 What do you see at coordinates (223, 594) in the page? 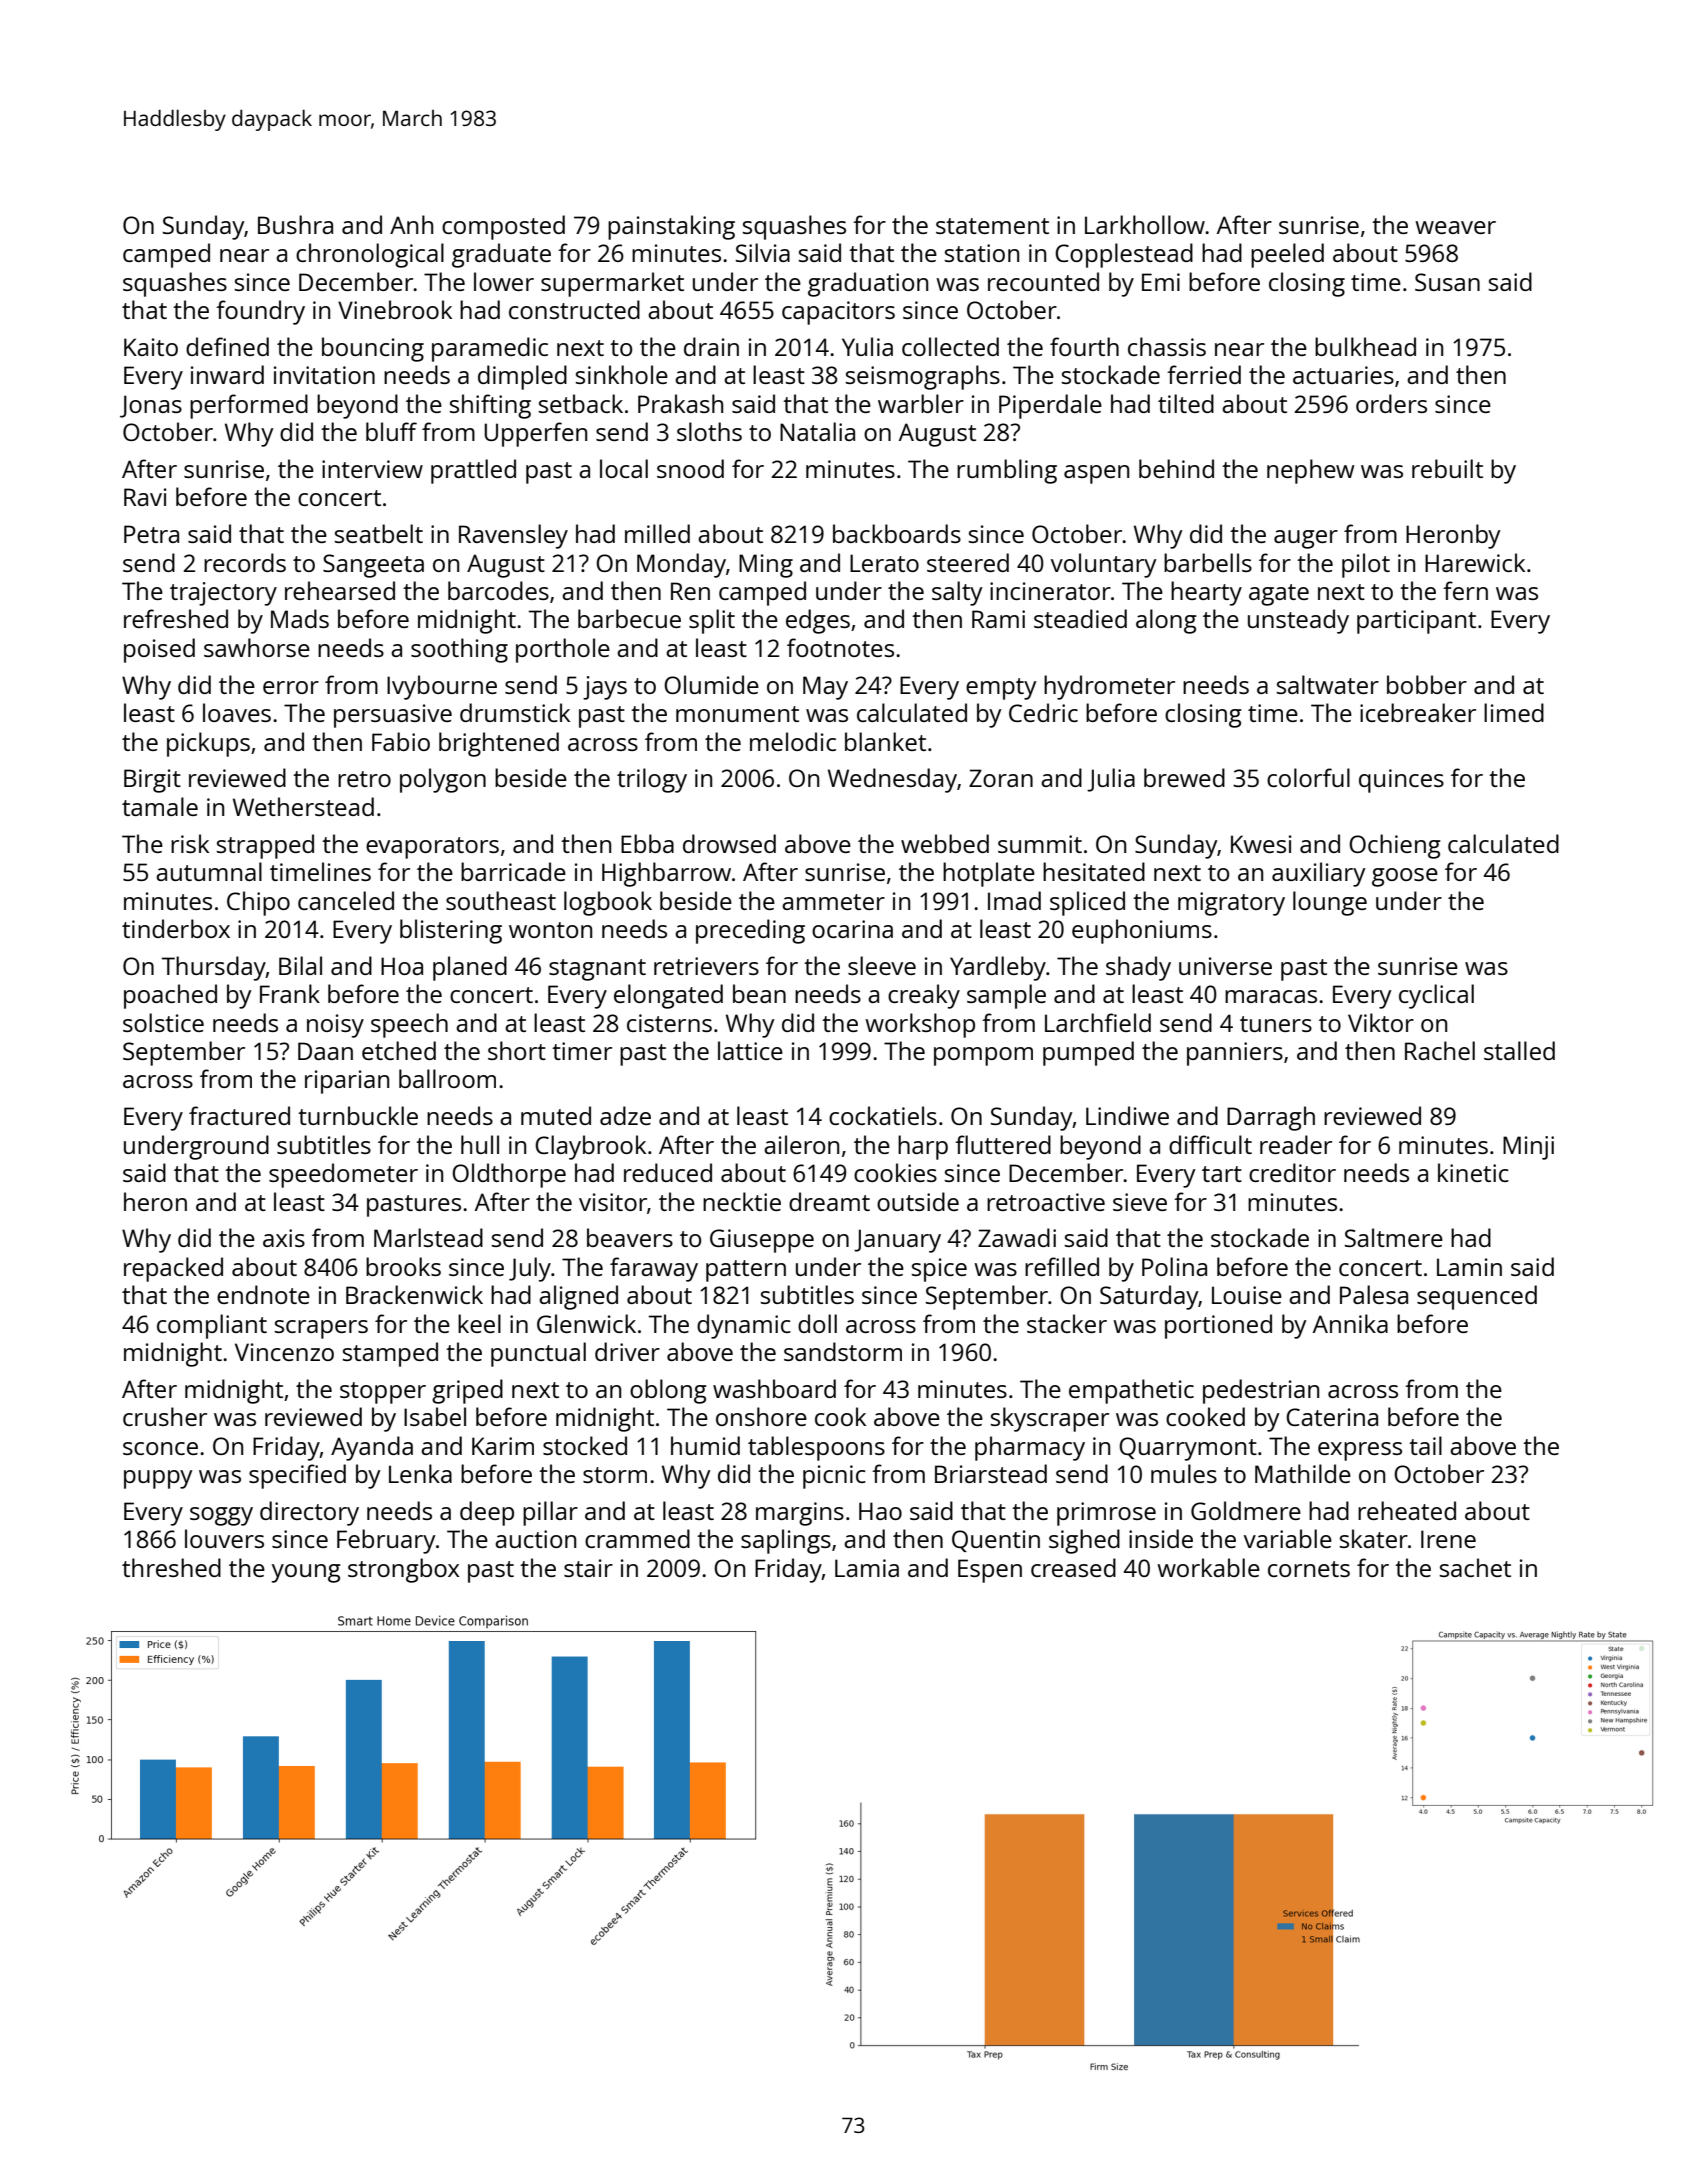
I see `trajectory` at bounding box center [223, 594].
